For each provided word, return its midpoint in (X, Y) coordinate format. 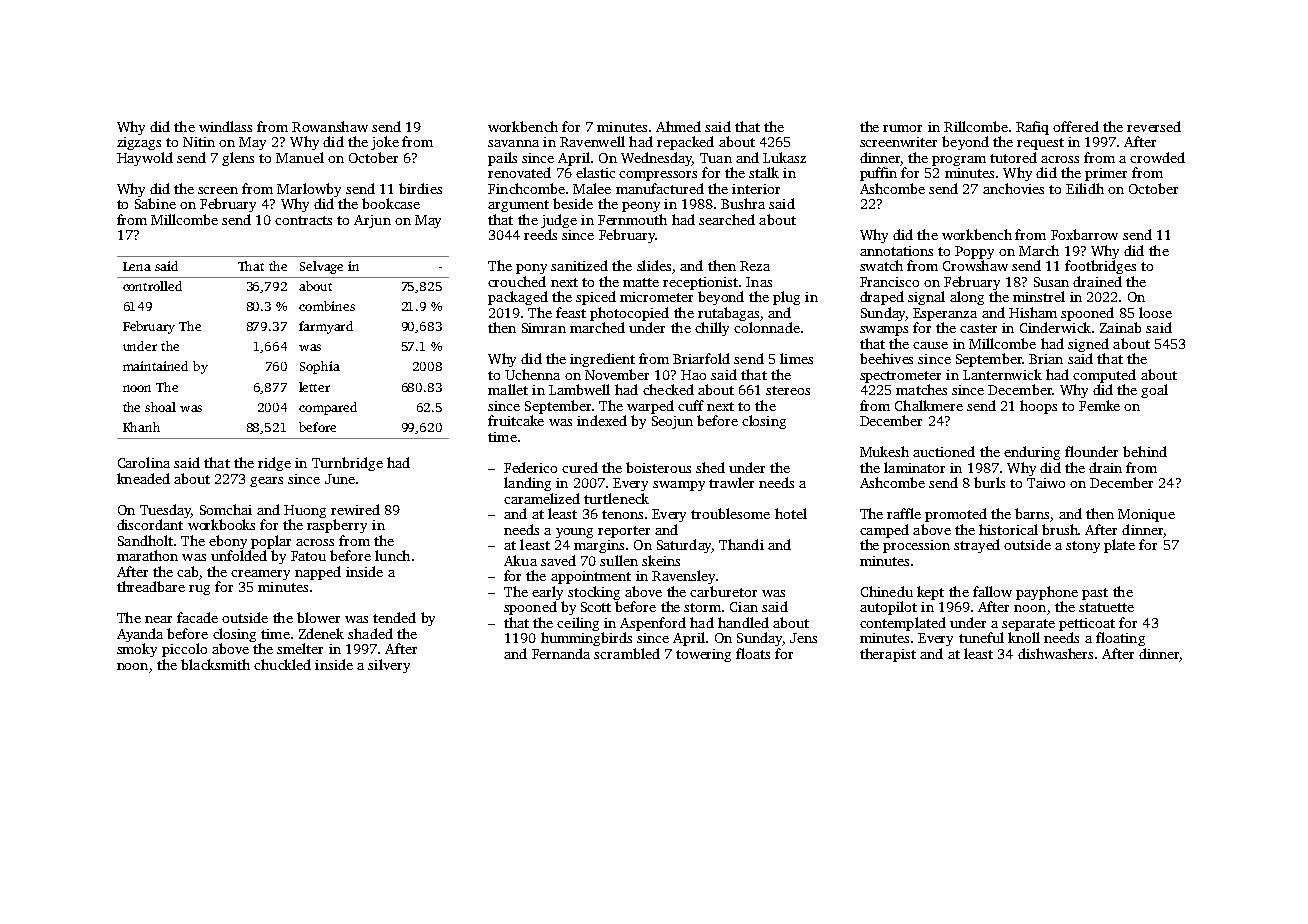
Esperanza (945, 314)
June (340, 479)
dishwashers (1055, 653)
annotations (896, 251)
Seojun (672, 422)
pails (502, 159)
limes (796, 358)
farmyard (326, 327)
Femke (1099, 405)
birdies (420, 188)
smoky (137, 650)
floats (753, 653)
